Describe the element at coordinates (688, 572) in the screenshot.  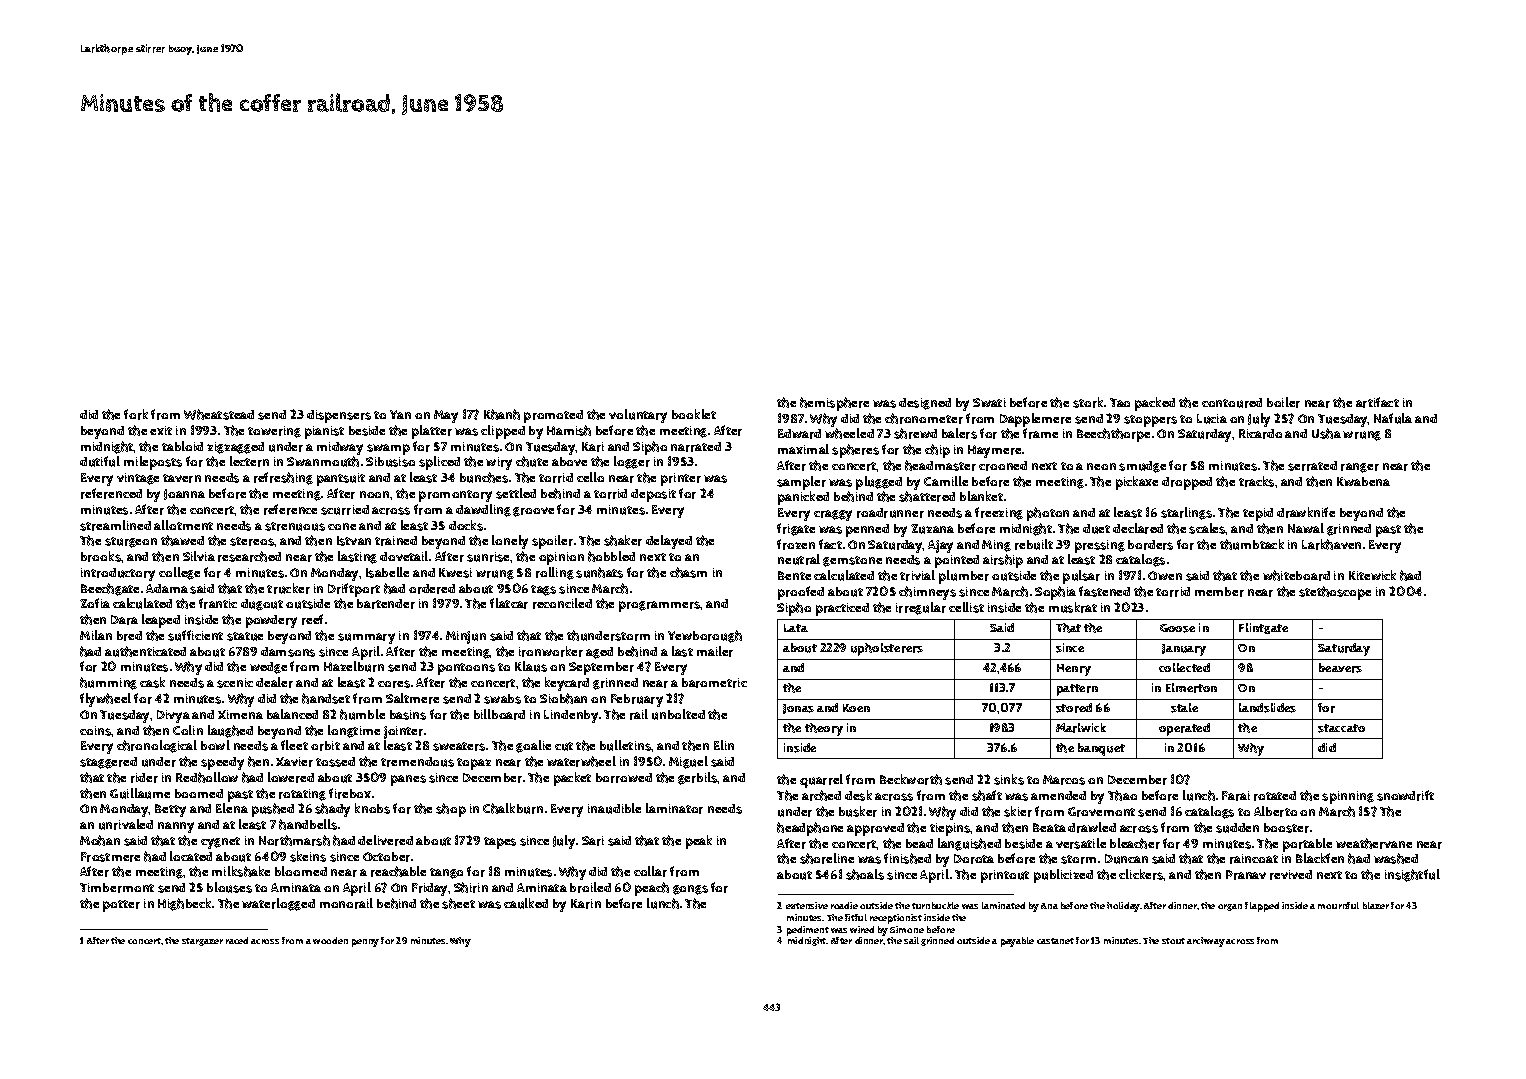
I see `chasm` at that location.
